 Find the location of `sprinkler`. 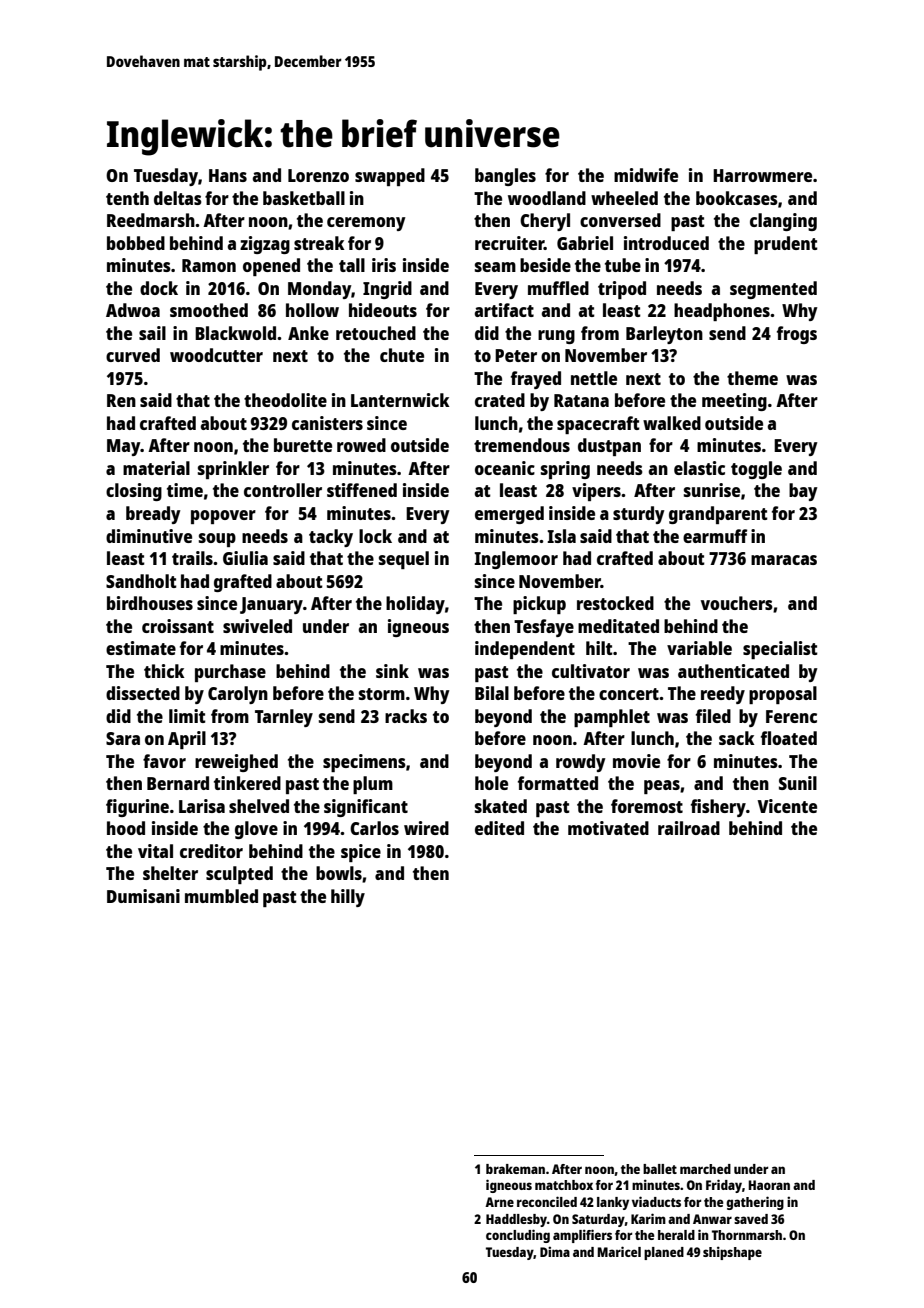

sprinkler is located at coordinates (233, 470).
